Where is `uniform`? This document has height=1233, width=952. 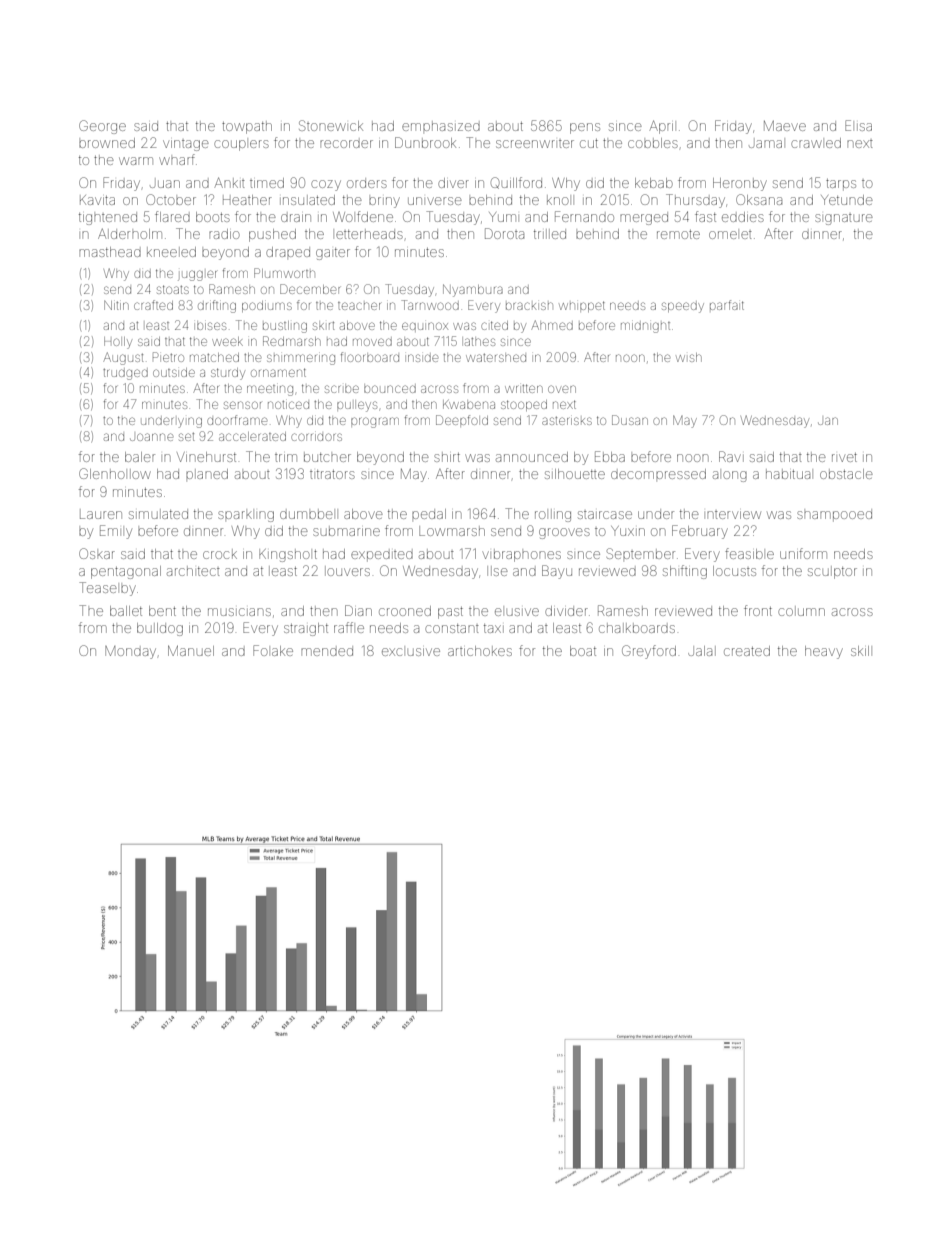
uniform is located at coordinates (803, 553).
